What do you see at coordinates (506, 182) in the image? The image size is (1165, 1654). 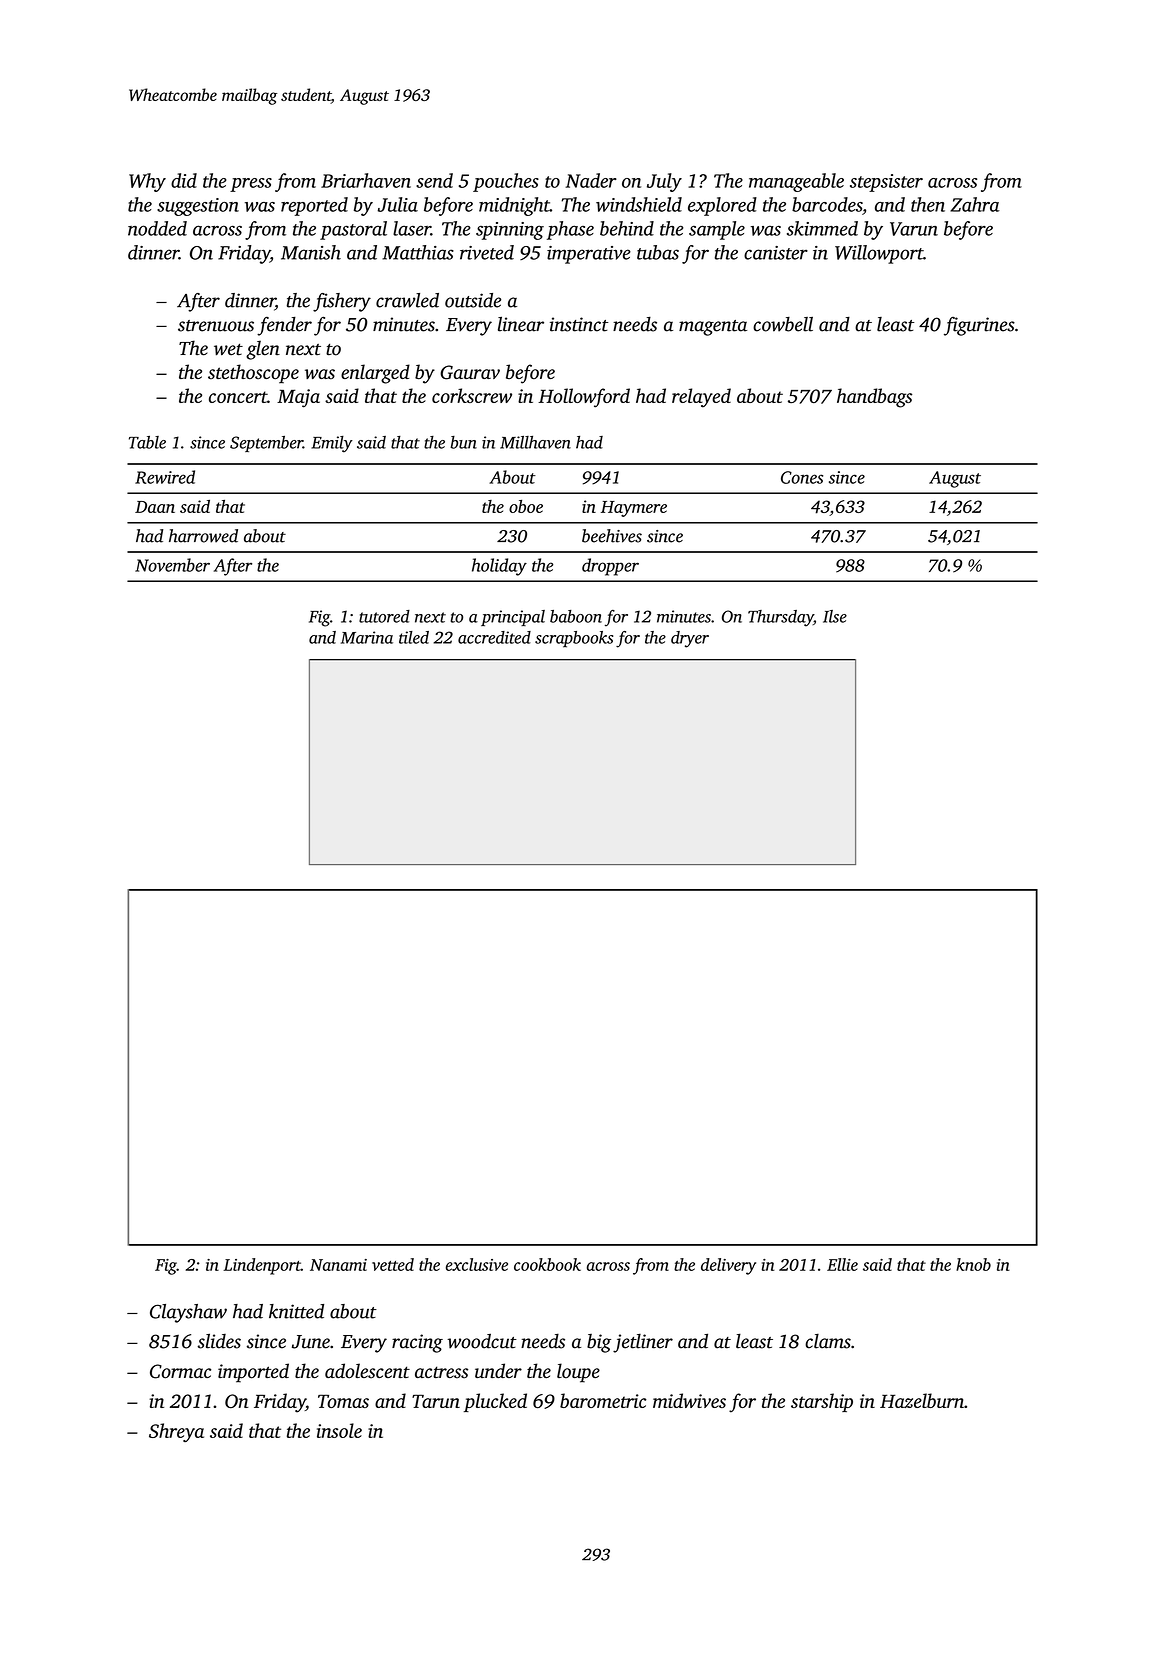 I see `pouches` at bounding box center [506, 182].
